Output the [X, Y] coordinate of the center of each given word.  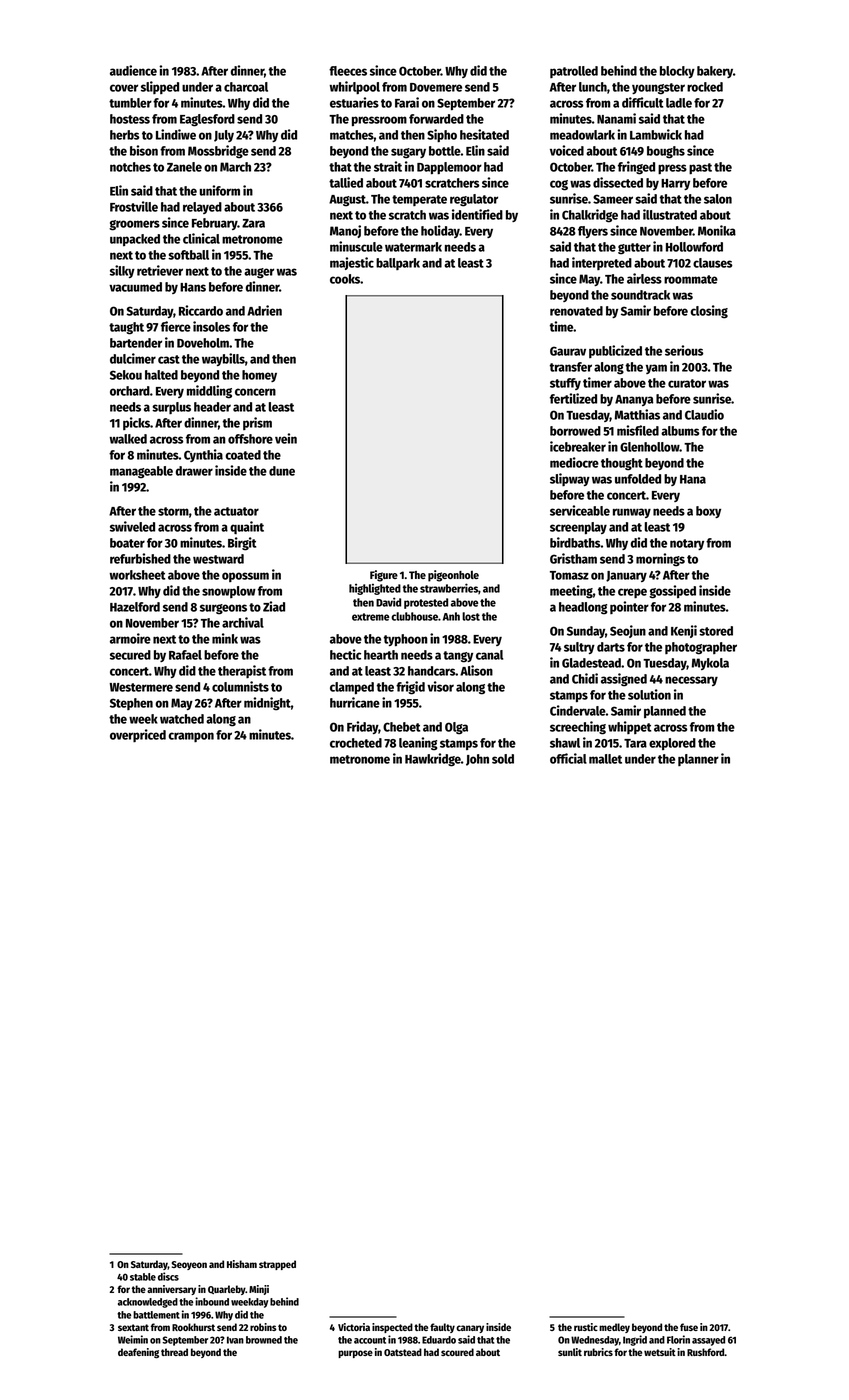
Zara [253, 223]
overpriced [138, 735]
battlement [156, 1315]
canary [470, 1329]
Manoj [345, 231]
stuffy [565, 384]
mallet [605, 759]
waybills [223, 359]
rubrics [598, 1352]
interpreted [602, 263]
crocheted [356, 743]
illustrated [670, 214]
